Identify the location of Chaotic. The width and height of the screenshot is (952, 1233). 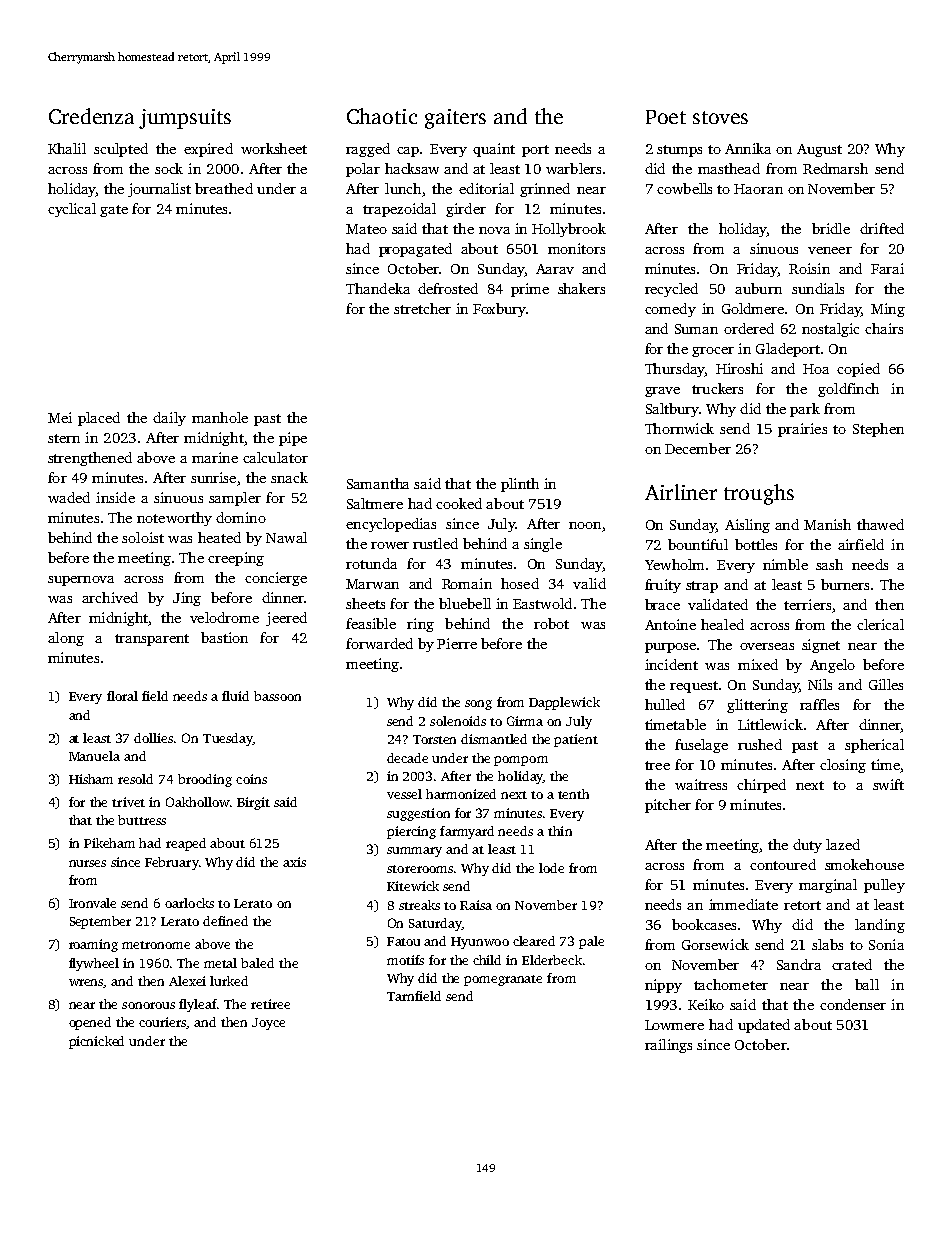
(382, 116).
